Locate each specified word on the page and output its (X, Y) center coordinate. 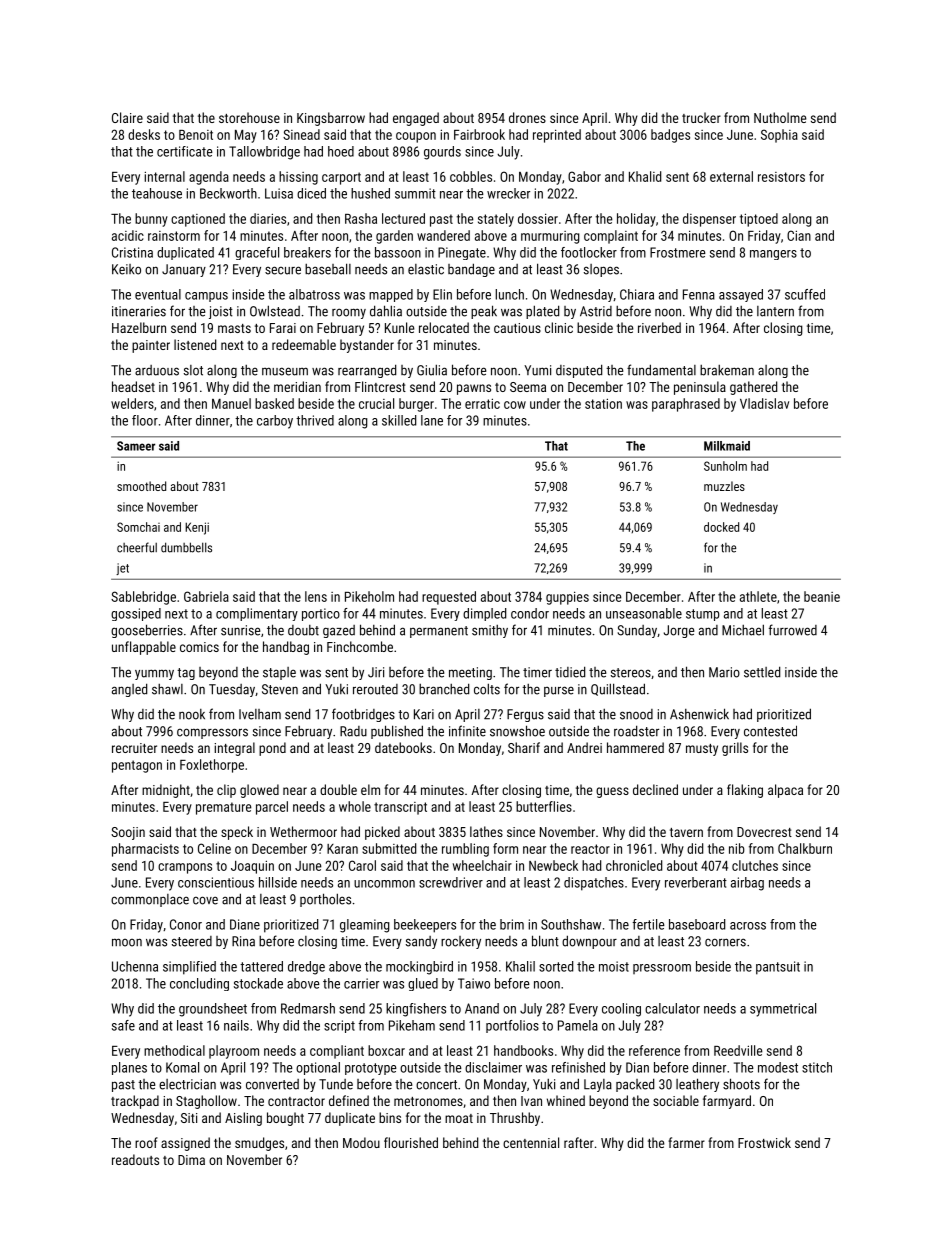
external (731, 176)
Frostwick (764, 1142)
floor (145, 420)
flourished (411, 1142)
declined (655, 789)
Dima (191, 1160)
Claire (127, 117)
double (338, 789)
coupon (416, 137)
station (603, 403)
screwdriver (451, 882)
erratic (482, 403)
